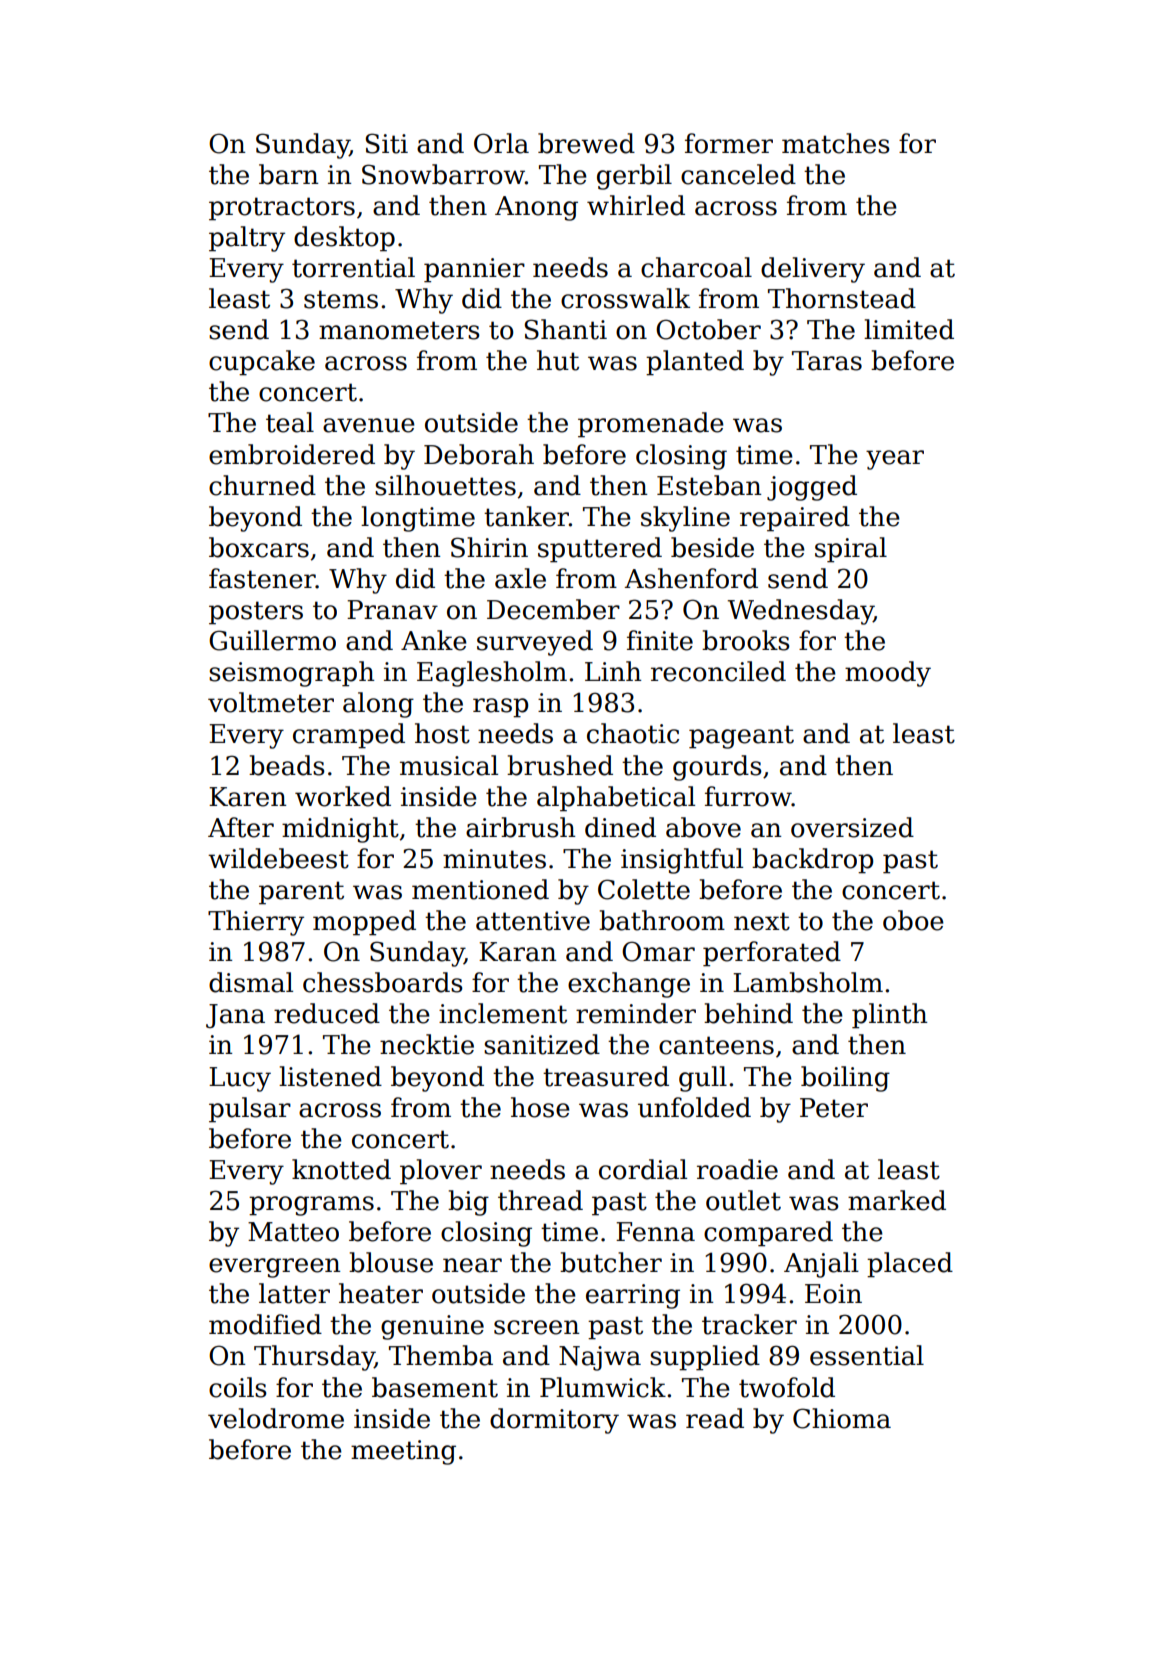  What do you see at coordinates (289, 174) in the document?
I see `barn` at bounding box center [289, 174].
